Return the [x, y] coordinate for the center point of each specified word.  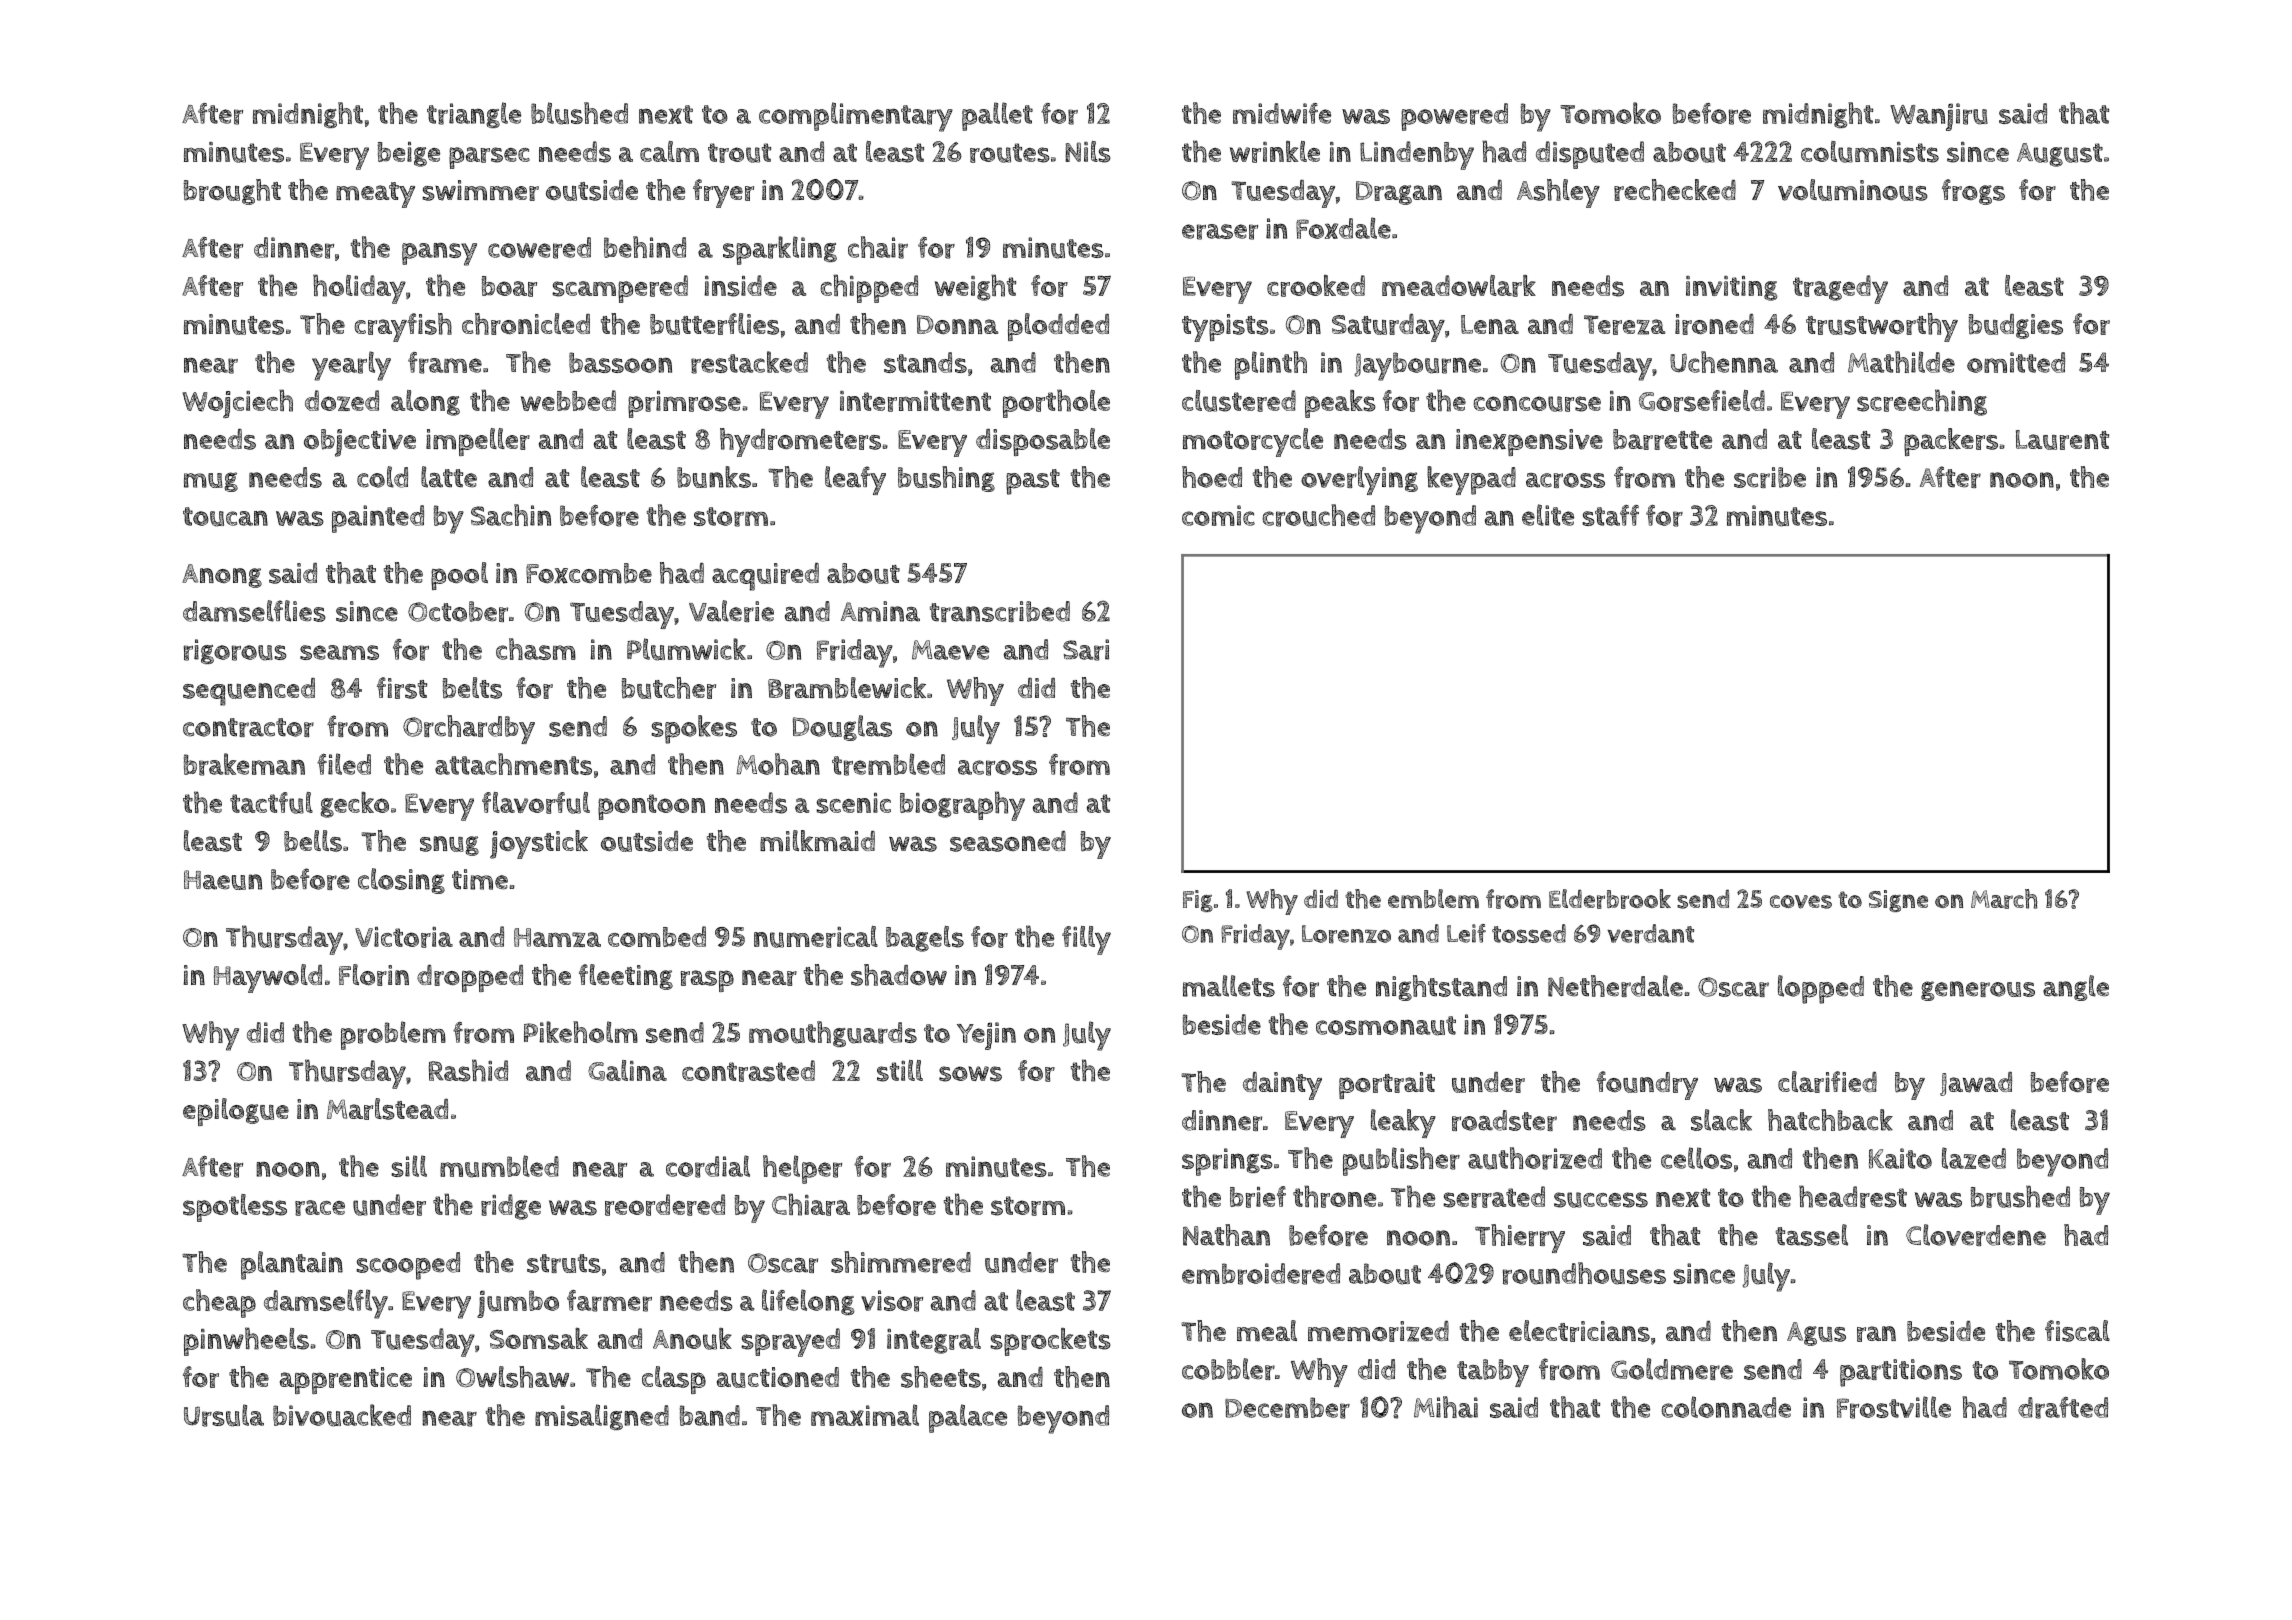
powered [1454, 117]
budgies [2015, 326]
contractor [248, 727]
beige [408, 154]
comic [1218, 515]
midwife [1282, 113]
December [1287, 1408]
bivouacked [342, 1415]
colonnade [1726, 1407]
